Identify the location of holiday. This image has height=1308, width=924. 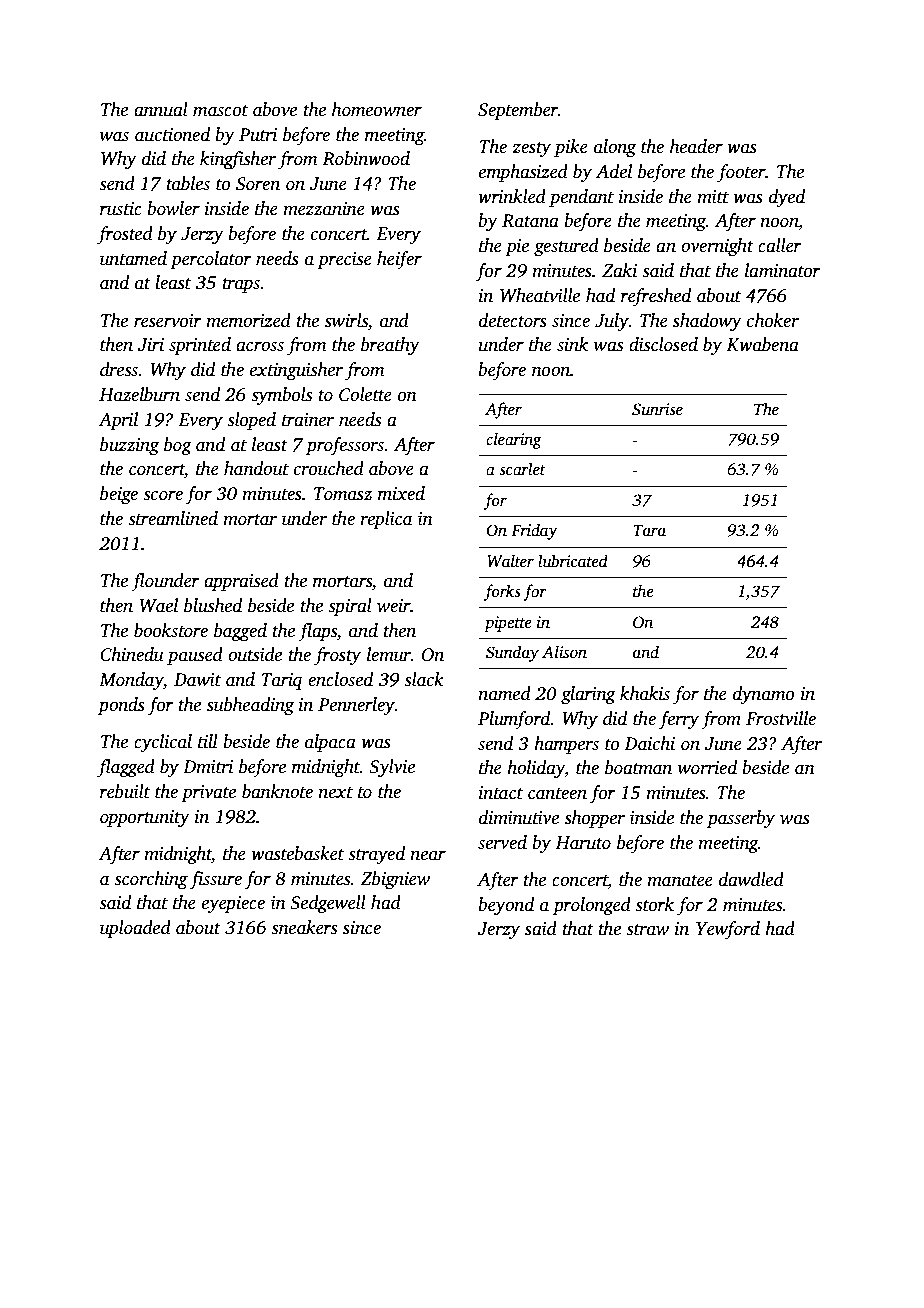
(536, 769).
